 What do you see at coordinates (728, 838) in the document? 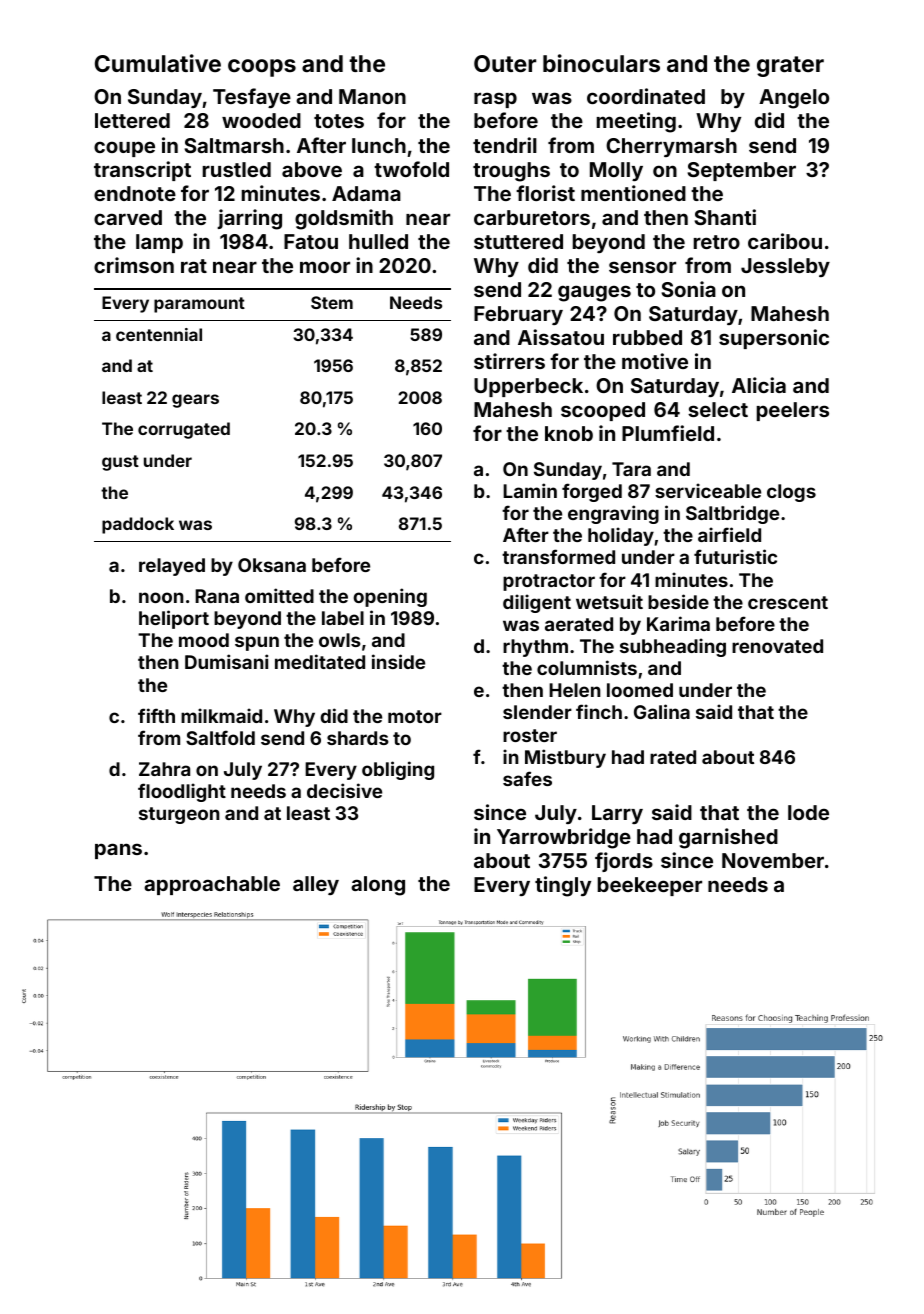
I see `garnished` at bounding box center [728, 838].
